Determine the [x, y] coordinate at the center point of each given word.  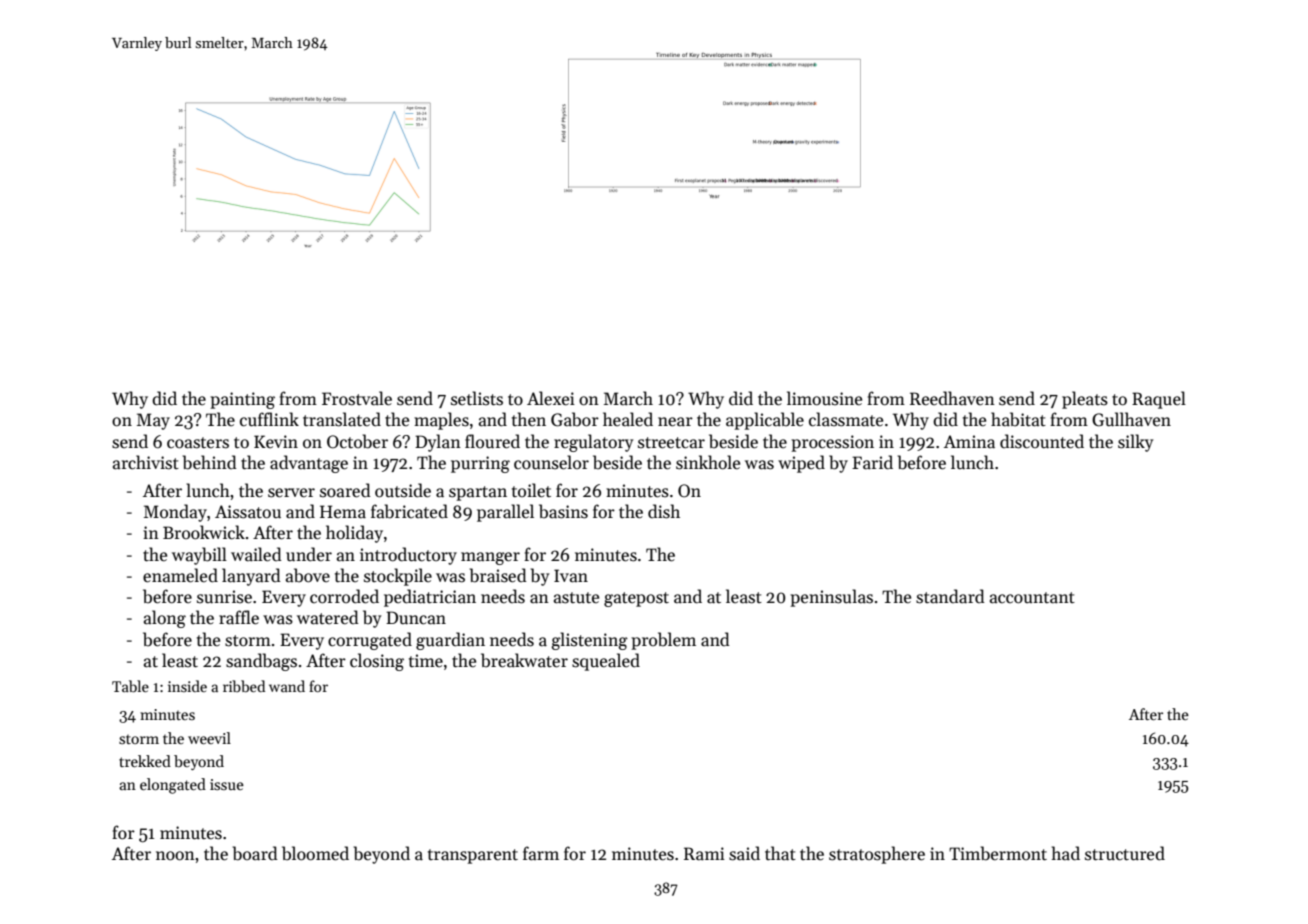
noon [175, 856]
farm [541, 853]
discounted [1042, 441]
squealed [606, 662]
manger [490, 558]
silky [1135, 443]
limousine [824, 398]
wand [287, 686]
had [1066, 853]
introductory [408, 556]
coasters [198, 443]
